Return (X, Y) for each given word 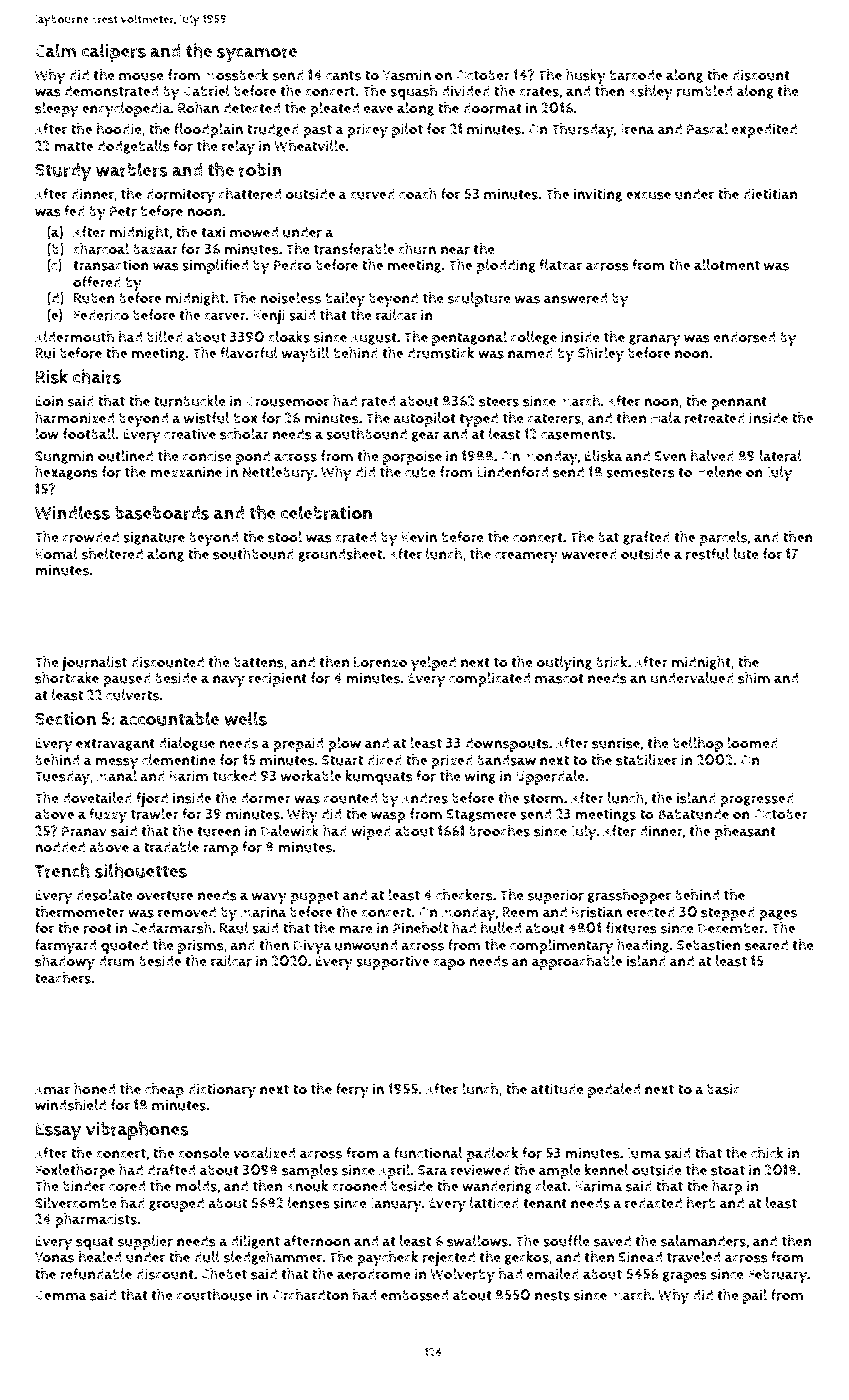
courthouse (214, 1295)
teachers (63, 978)
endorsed (744, 337)
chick (767, 1153)
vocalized (264, 1153)
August (374, 338)
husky (586, 77)
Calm (56, 50)
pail (755, 1296)
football (89, 434)
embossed (414, 1295)
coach (418, 194)
